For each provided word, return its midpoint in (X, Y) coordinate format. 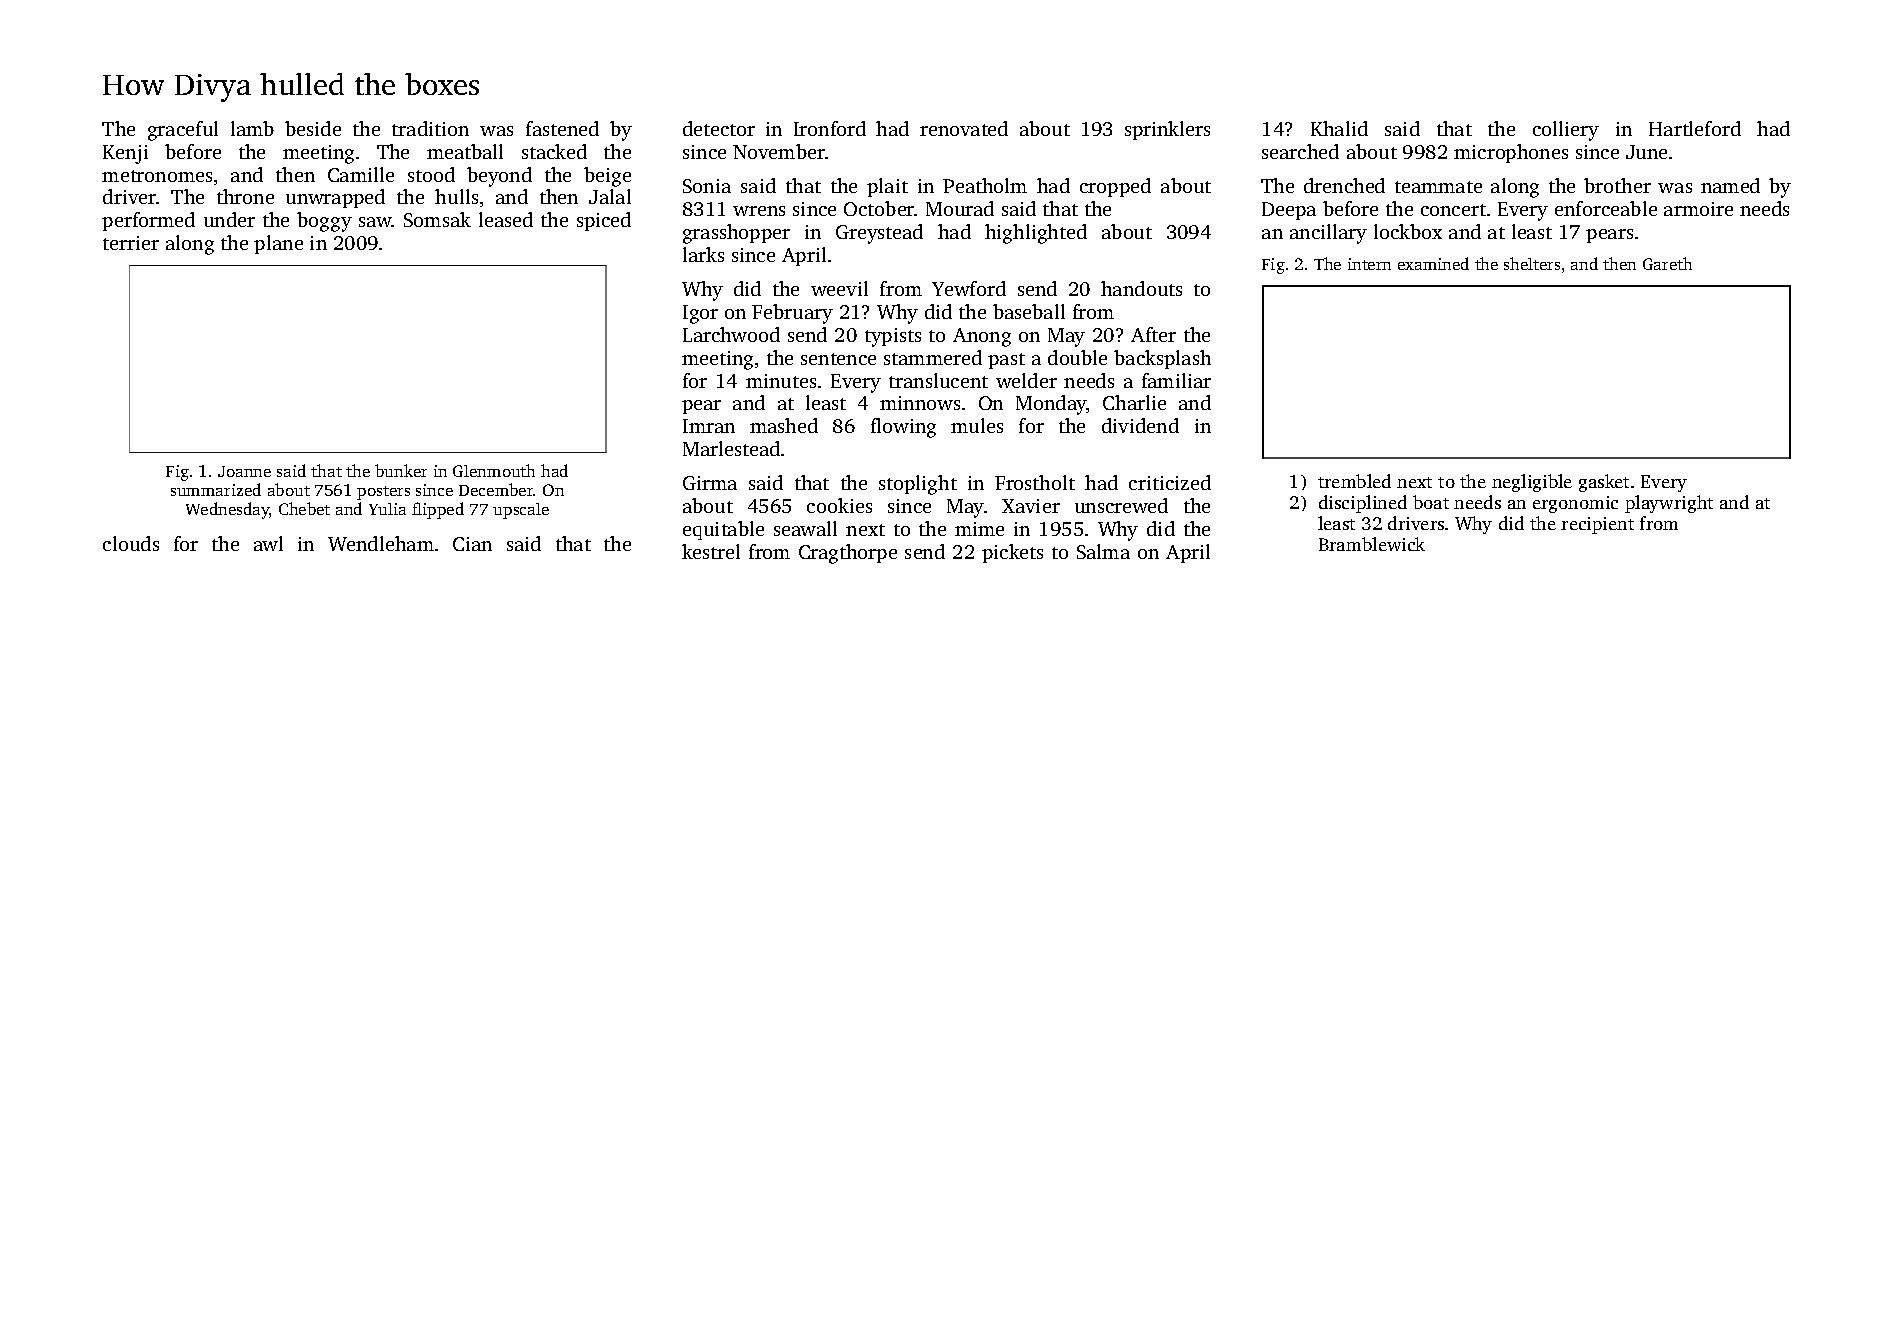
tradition (430, 128)
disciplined (1363, 504)
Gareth (1667, 263)
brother (1617, 185)
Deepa (1289, 211)
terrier (131, 243)
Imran (709, 426)
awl (268, 543)
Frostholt (1035, 482)
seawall (805, 528)
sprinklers (1167, 130)
